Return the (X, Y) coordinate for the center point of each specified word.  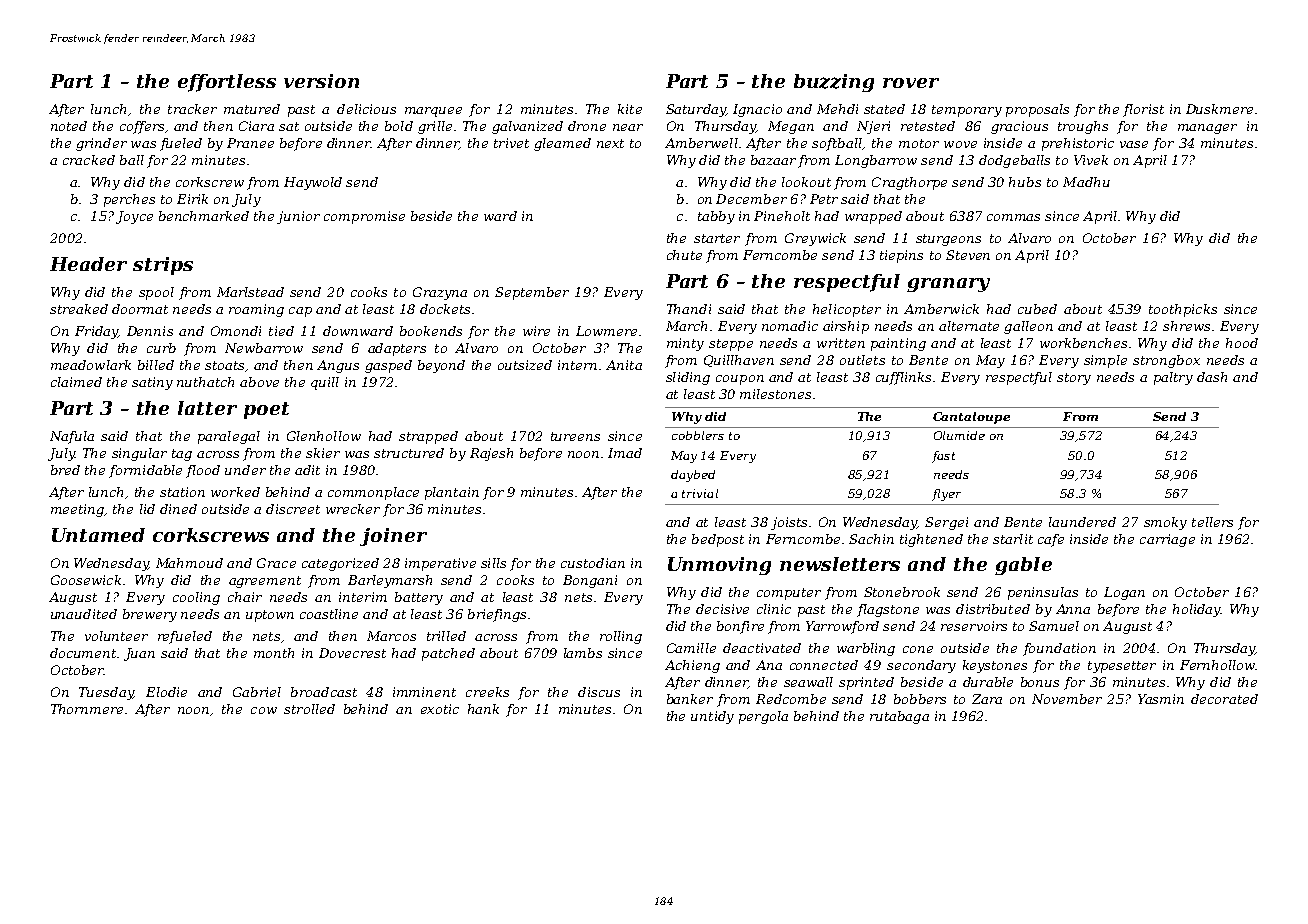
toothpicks (1183, 310)
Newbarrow (264, 348)
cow (264, 710)
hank (483, 709)
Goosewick (86, 580)
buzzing (834, 83)
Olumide (959, 435)
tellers (1212, 522)
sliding (688, 378)
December (751, 199)
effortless (227, 83)
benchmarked (204, 216)
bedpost (718, 540)
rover (911, 83)
